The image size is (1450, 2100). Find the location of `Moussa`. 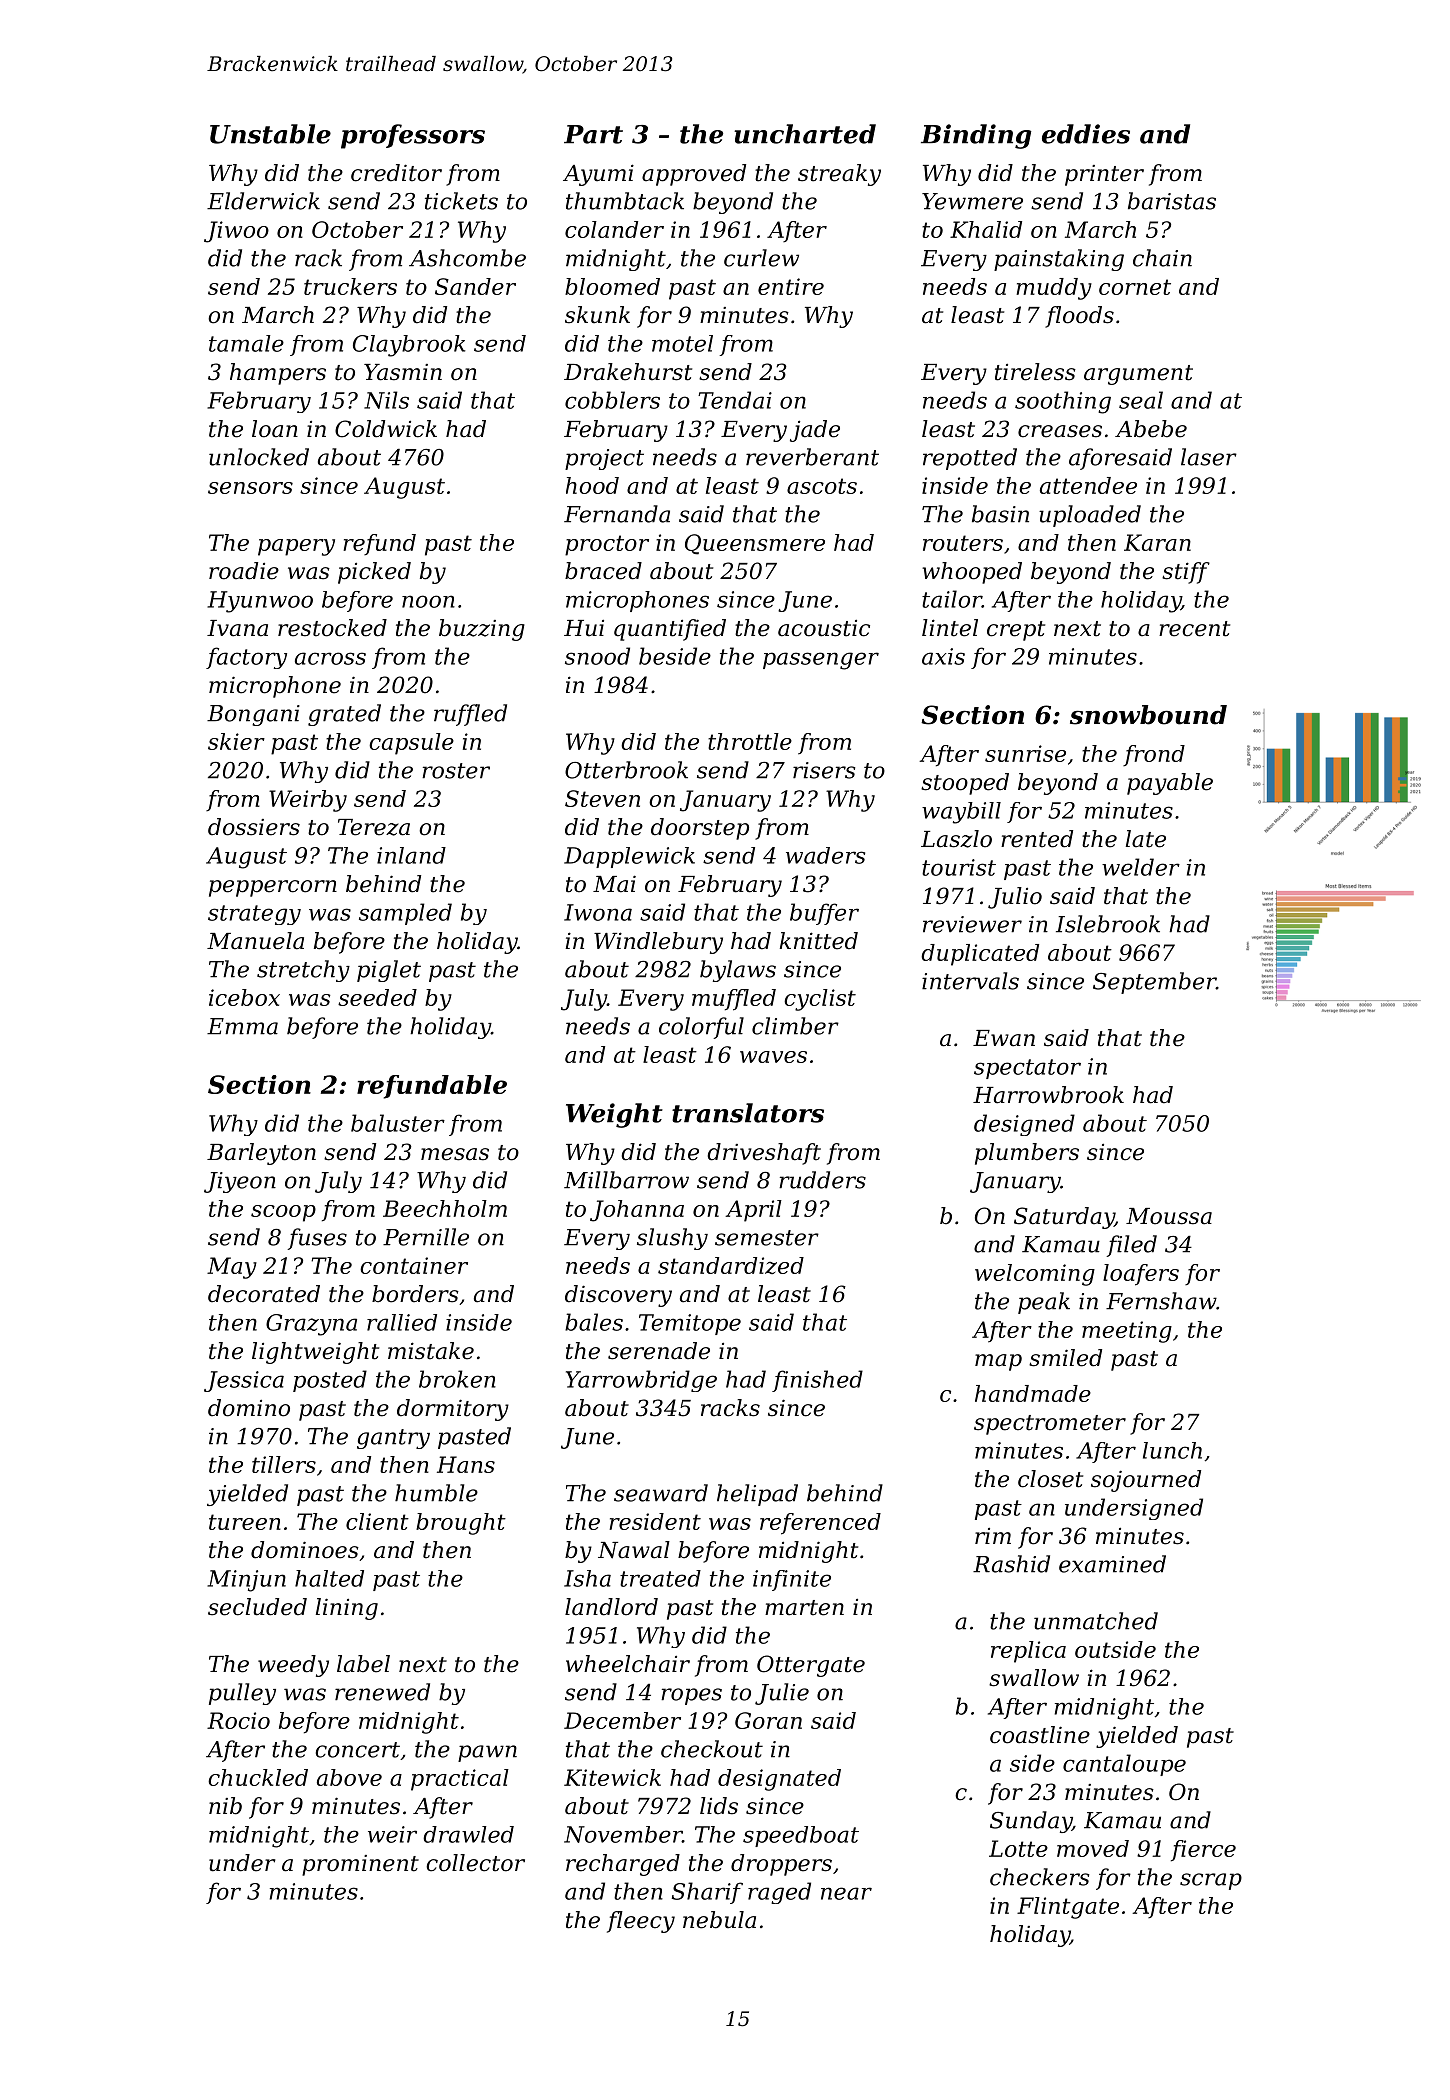

Moussa is located at coordinates (1169, 1216).
